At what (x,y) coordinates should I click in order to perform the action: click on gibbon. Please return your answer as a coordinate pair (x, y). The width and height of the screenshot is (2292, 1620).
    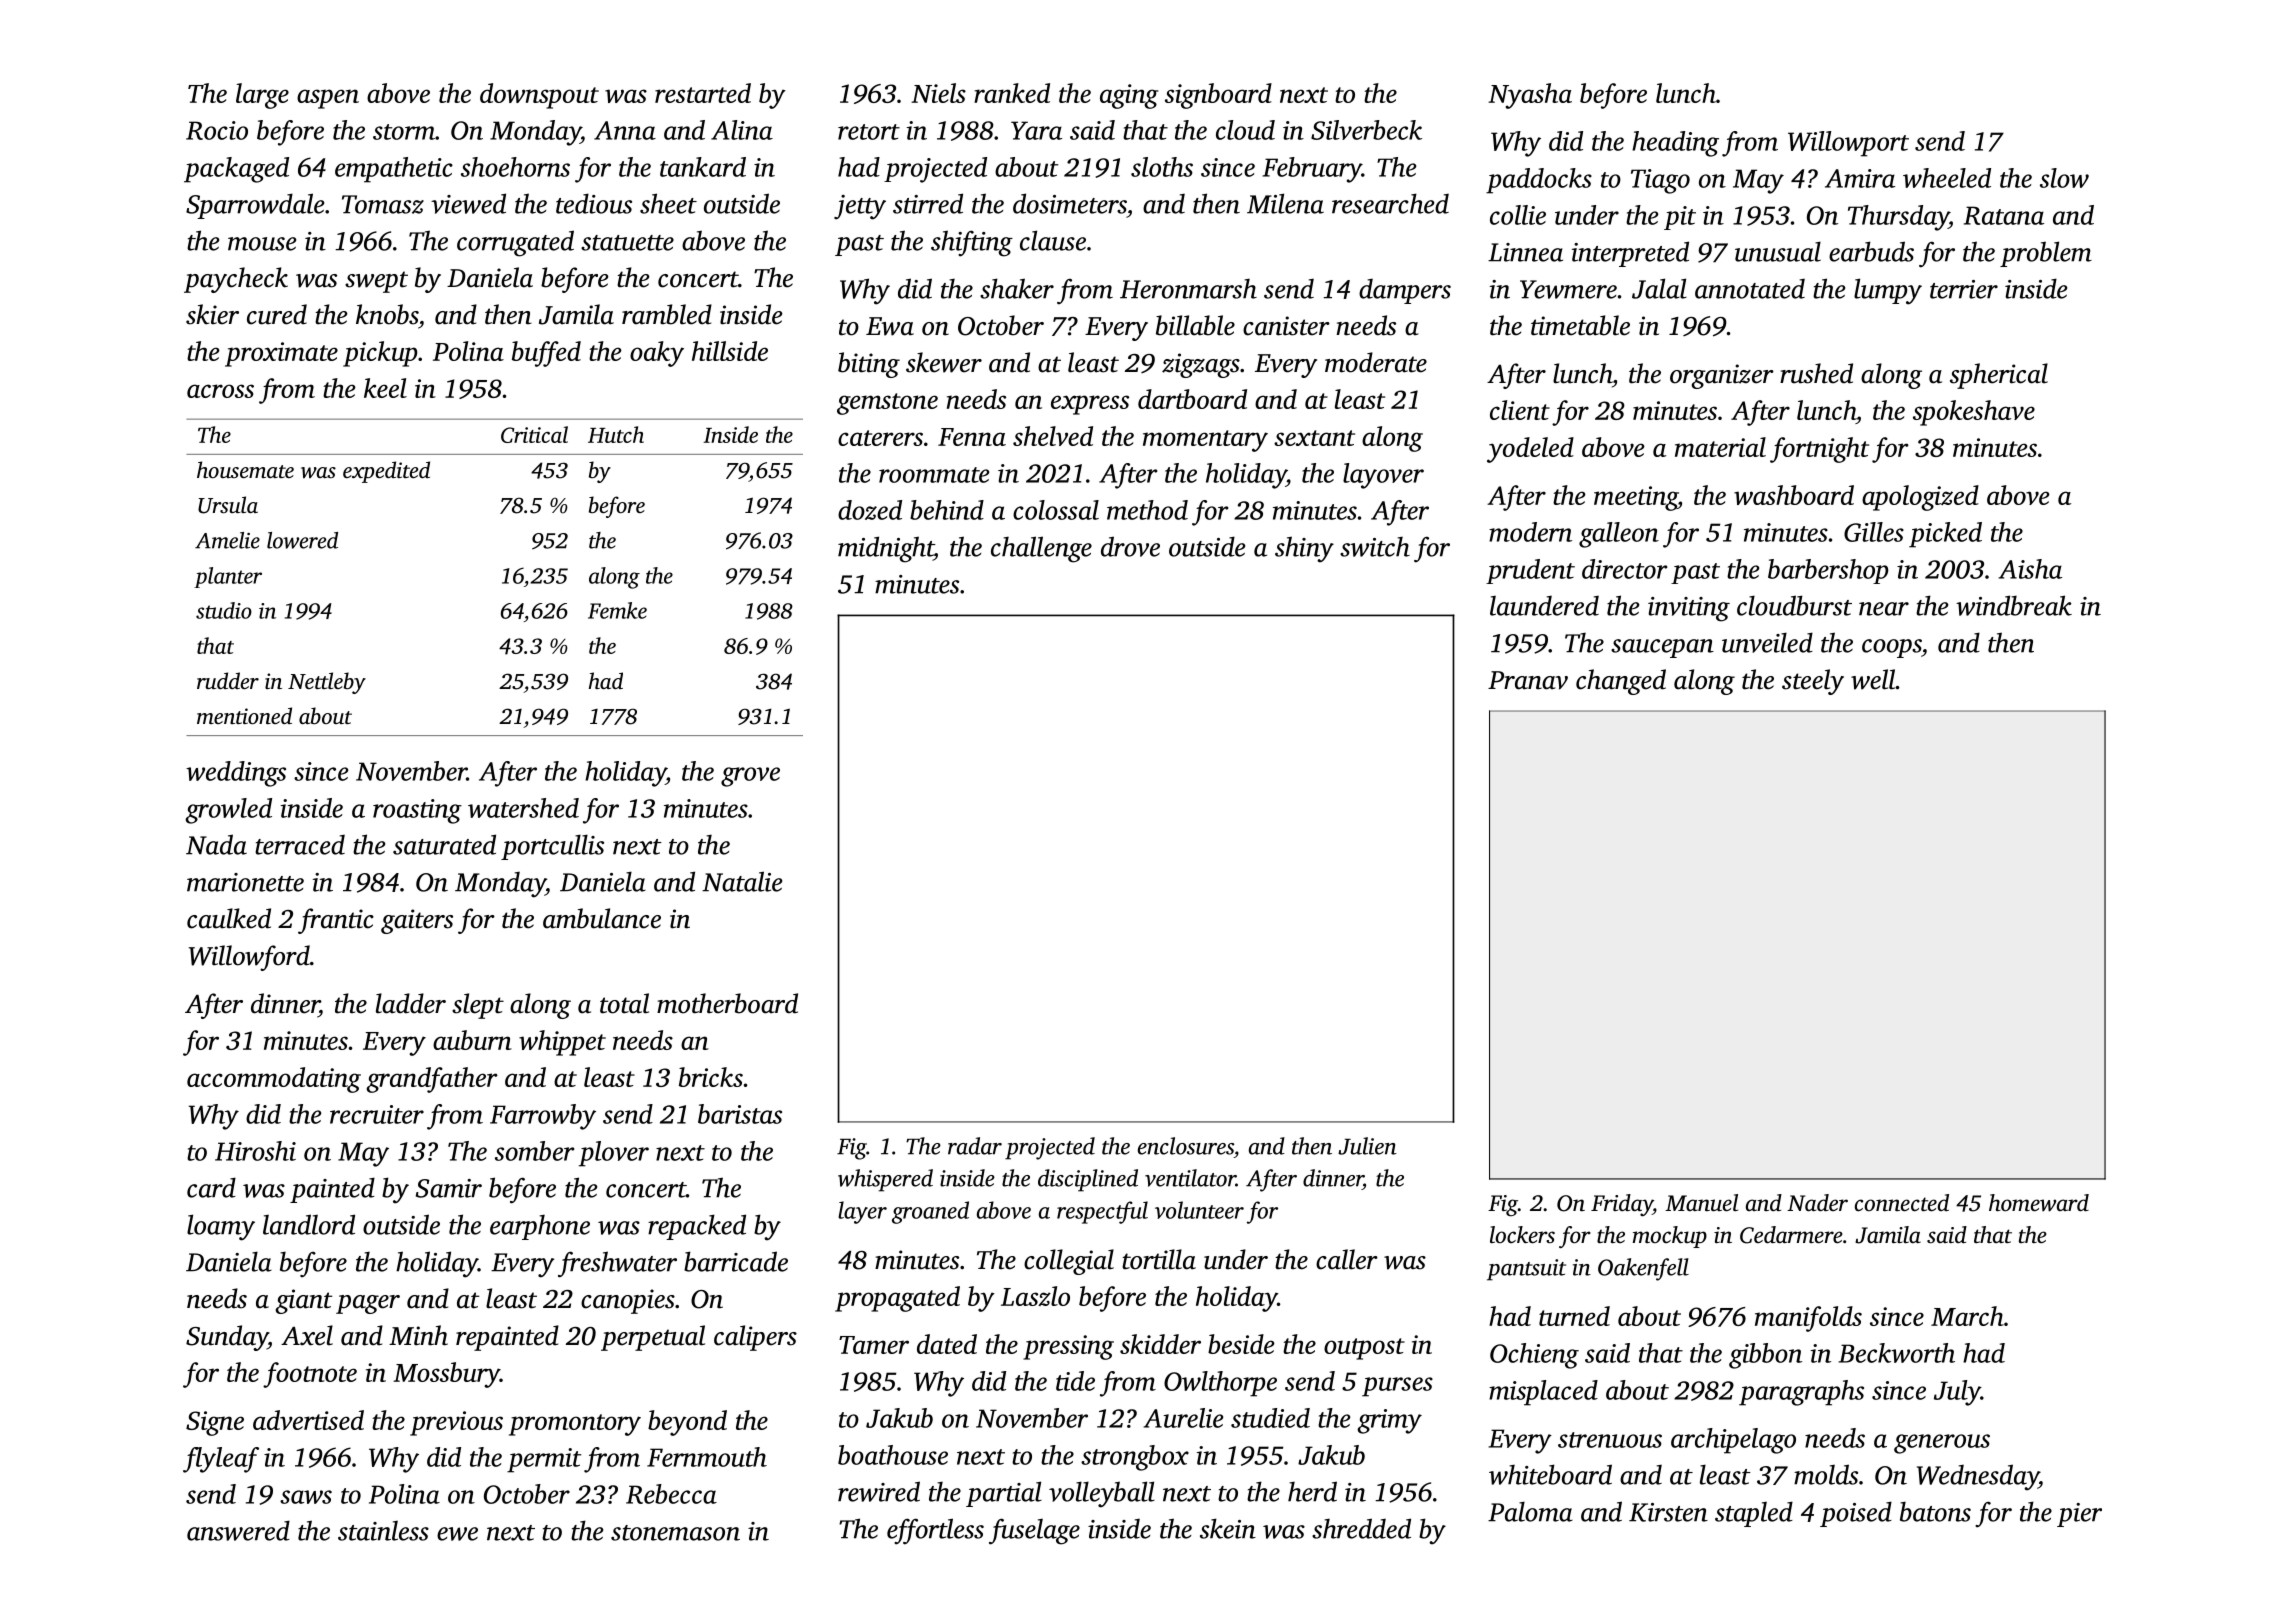
    Looking at the image, I should click on (1765, 1356).
